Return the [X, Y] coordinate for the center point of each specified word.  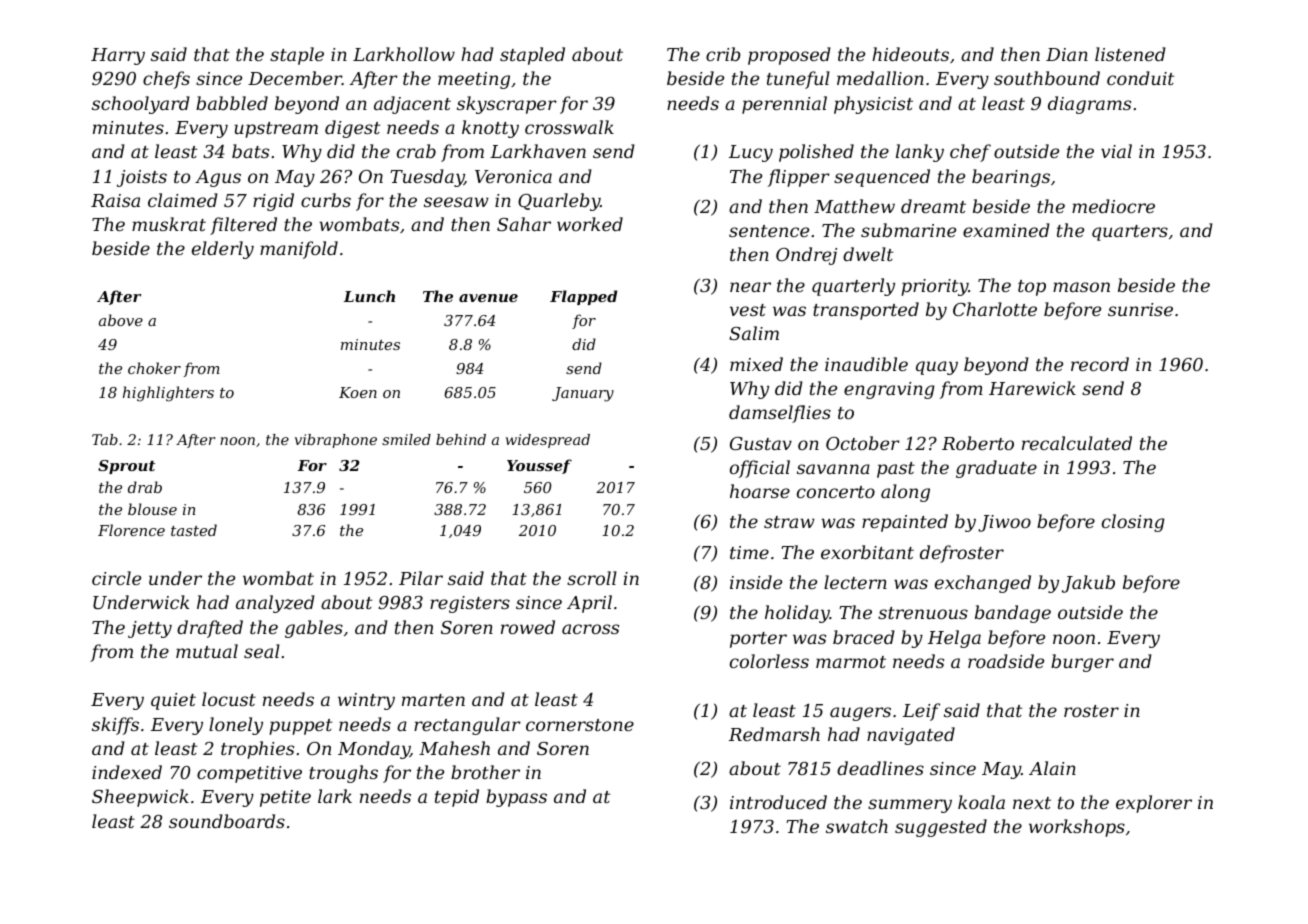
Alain [1052, 768]
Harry [118, 56]
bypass [516, 798]
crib [723, 54]
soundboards [227, 821]
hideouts [910, 54]
